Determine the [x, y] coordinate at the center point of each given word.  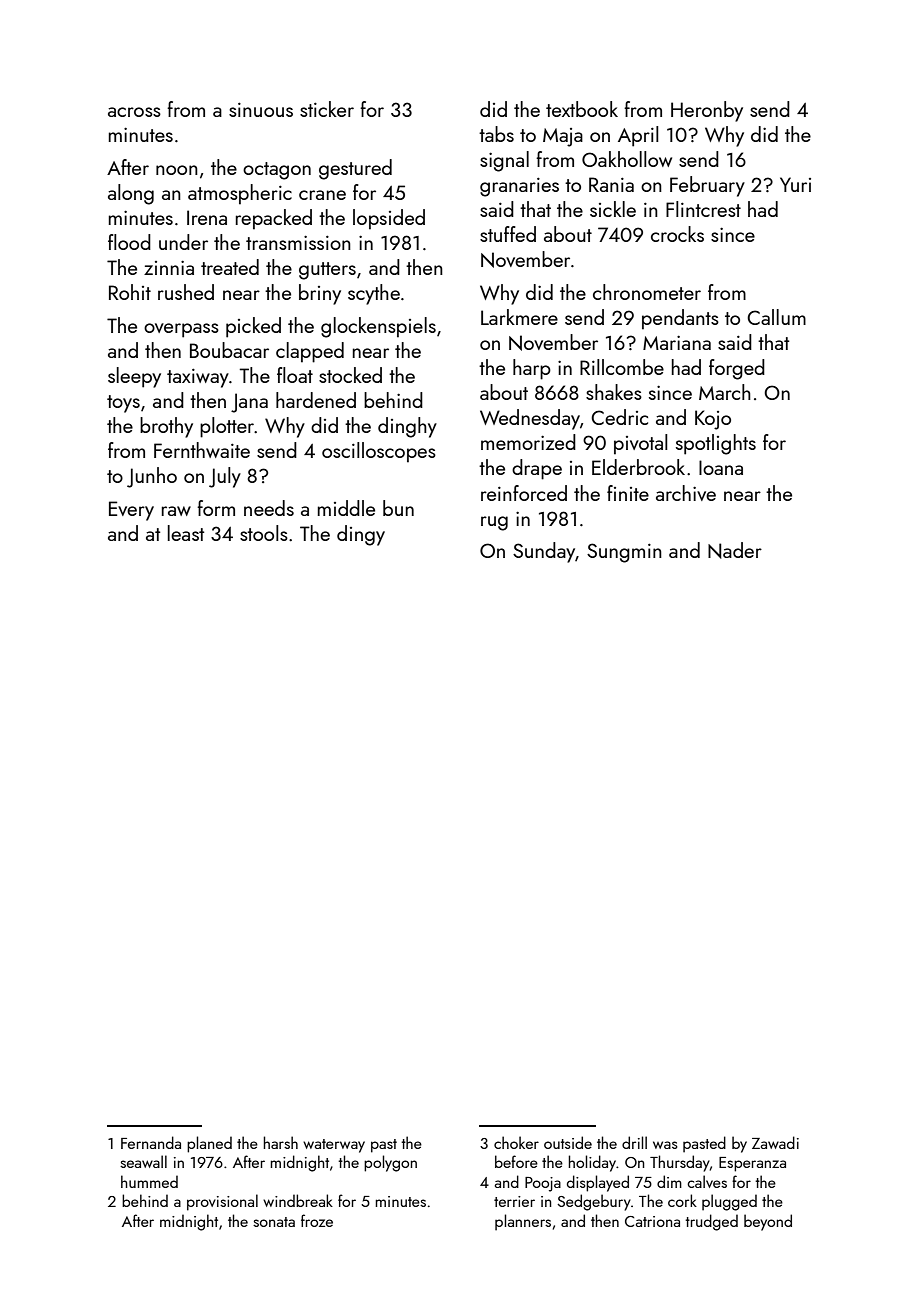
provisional [222, 1202]
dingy [361, 535]
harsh [281, 1142]
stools [264, 533]
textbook [582, 109]
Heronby [707, 111]
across [134, 112]
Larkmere [519, 317]
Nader [735, 550]
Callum [776, 317]
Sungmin [624, 553]
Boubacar [229, 350]
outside [568, 1142]
